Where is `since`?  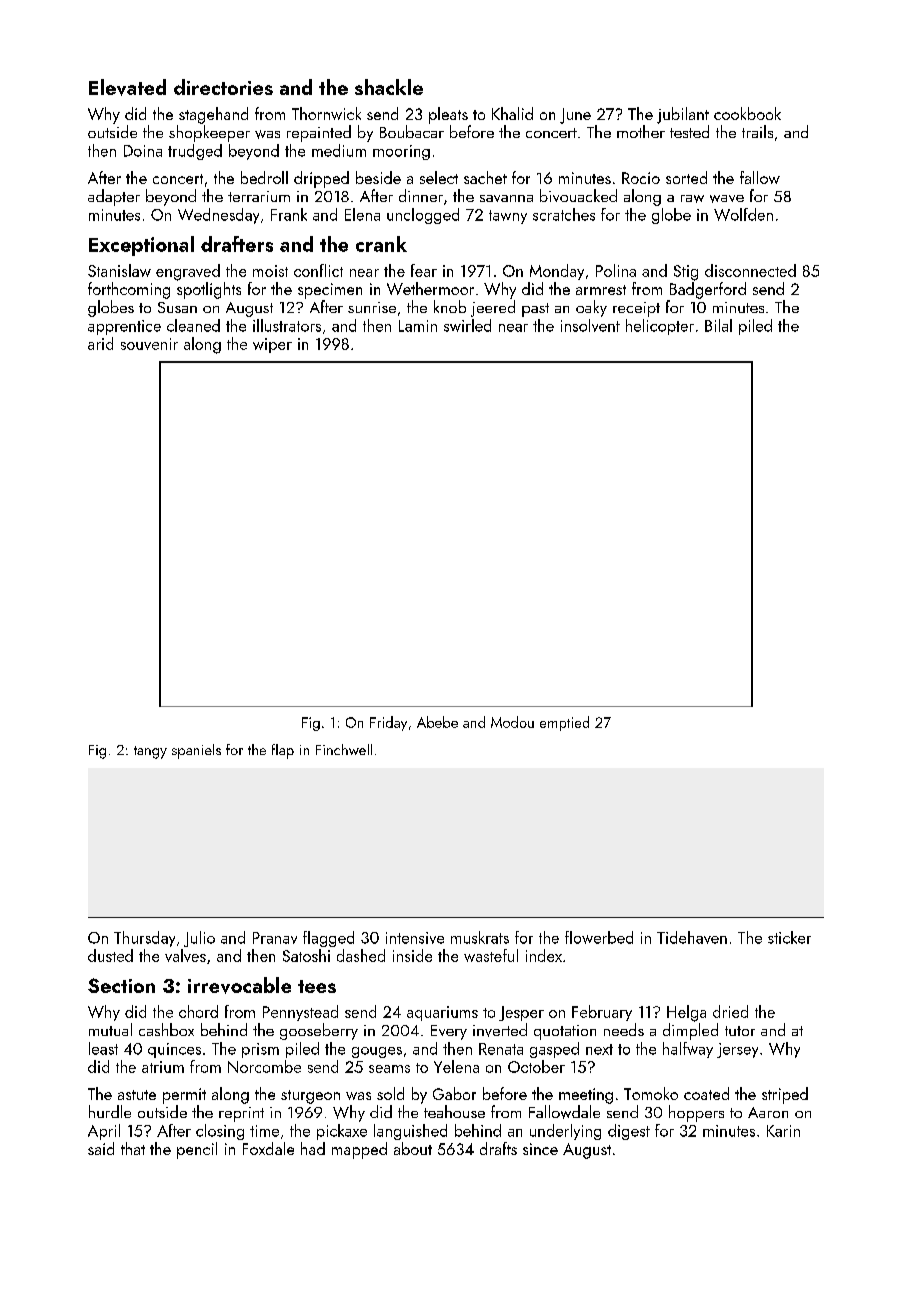 since is located at coordinates (540, 1149).
